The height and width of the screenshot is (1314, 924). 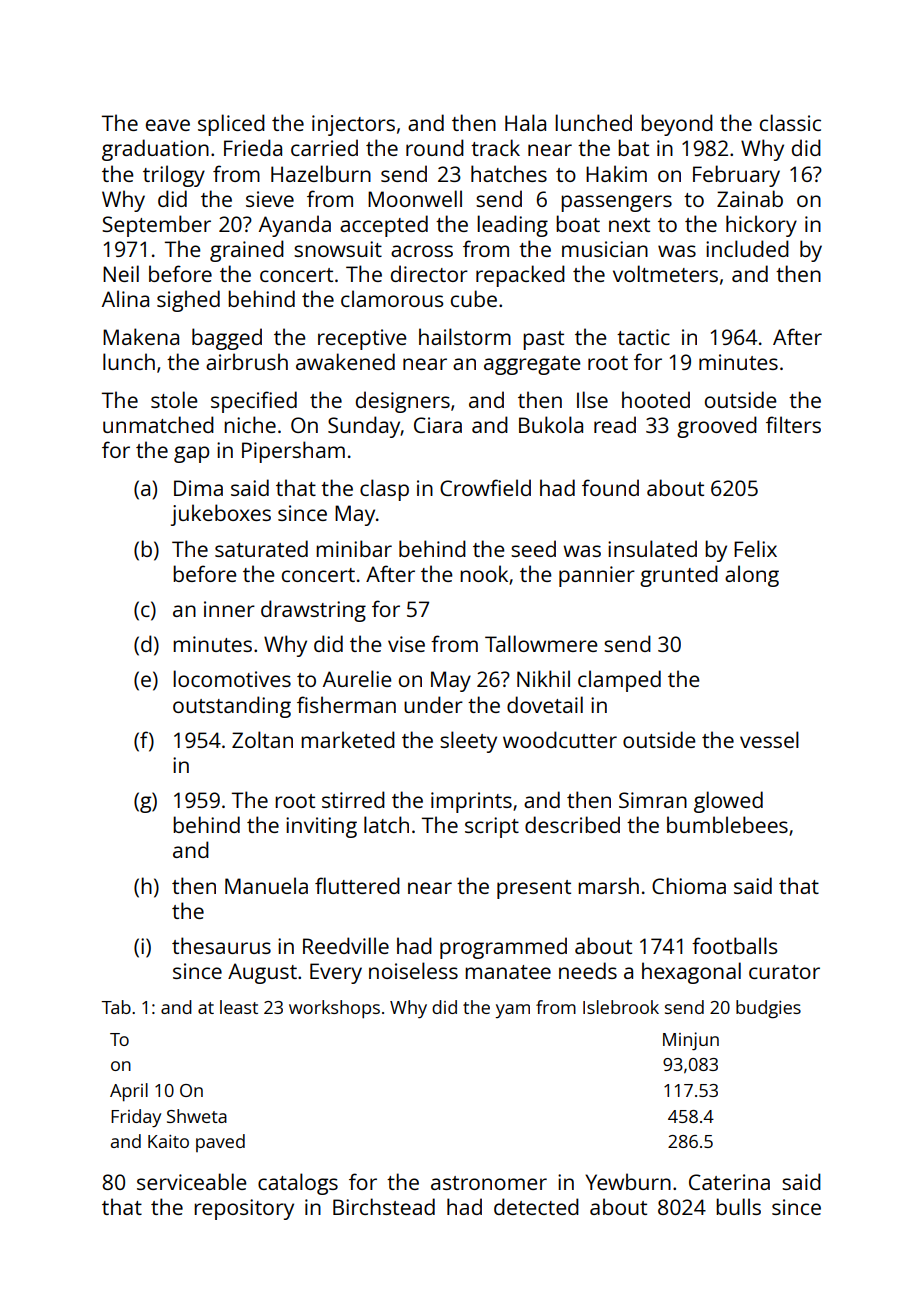 What do you see at coordinates (413, 970) in the screenshot?
I see `noiseless` at bounding box center [413, 970].
